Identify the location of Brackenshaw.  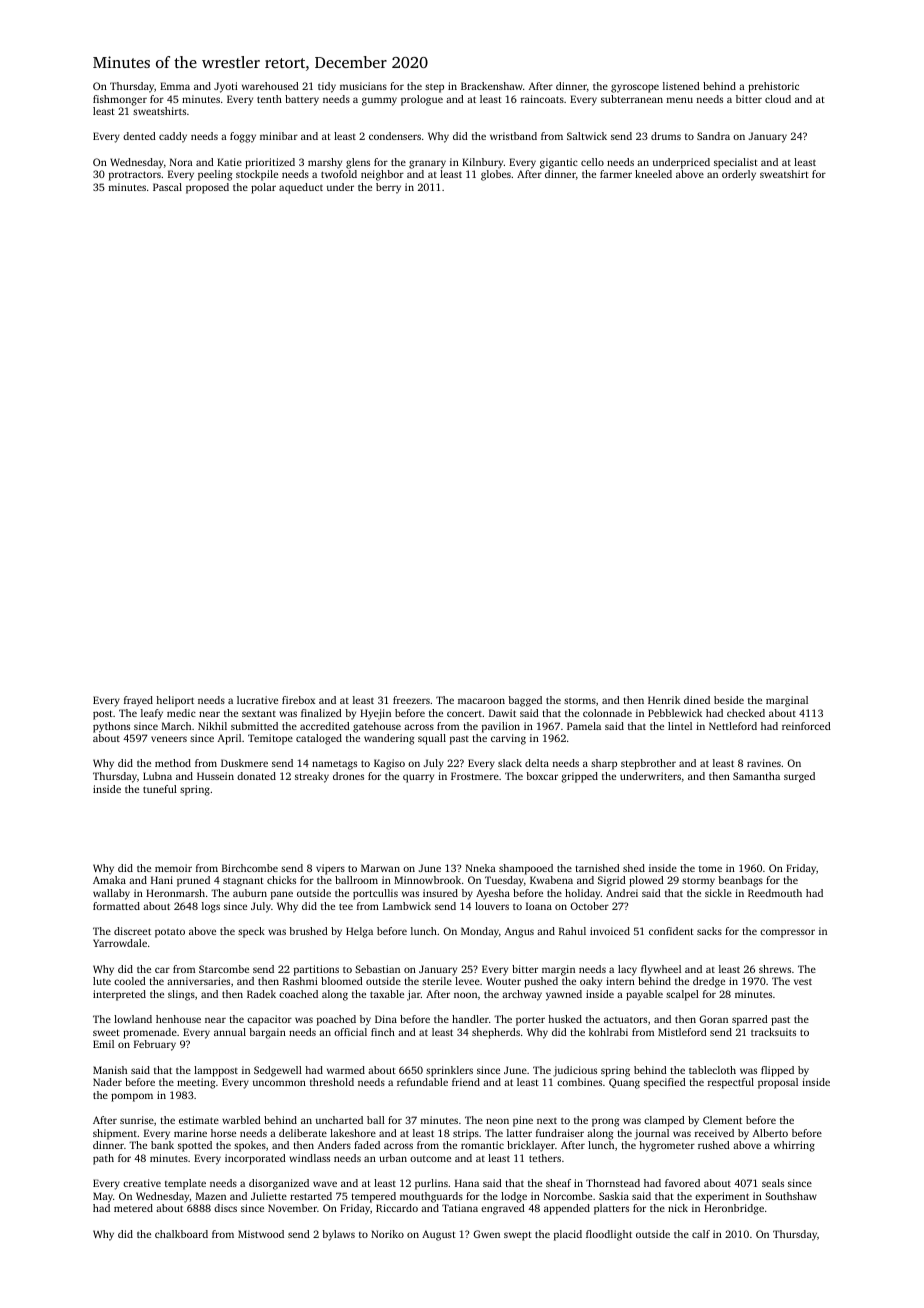
(492, 86).
